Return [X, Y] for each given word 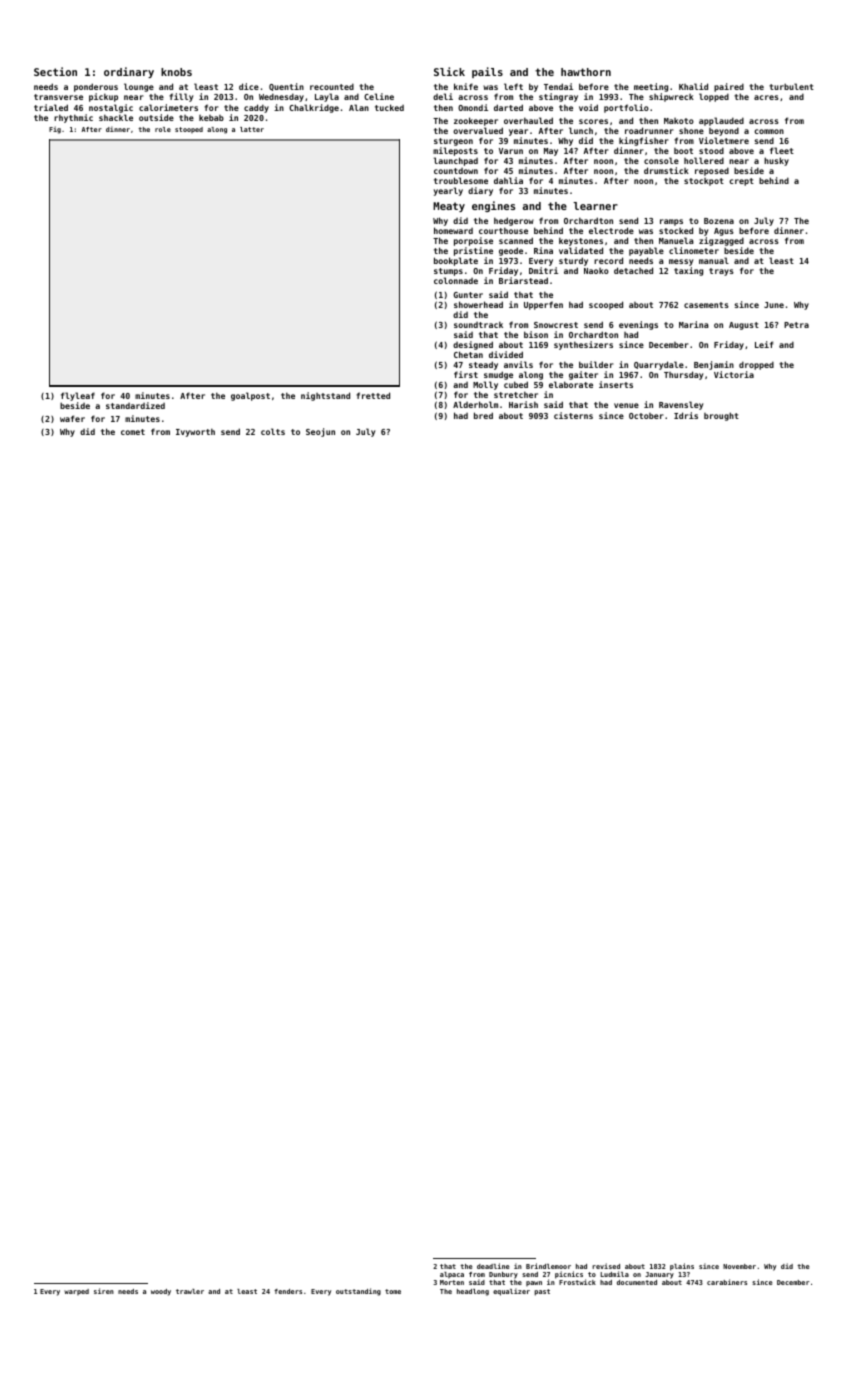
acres [766, 97]
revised [606, 1266]
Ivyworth [195, 432]
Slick [449, 71]
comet [133, 432]
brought [721, 416]
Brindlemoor [548, 1266]
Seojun [320, 432]
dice [249, 86]
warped [76, 1292]
